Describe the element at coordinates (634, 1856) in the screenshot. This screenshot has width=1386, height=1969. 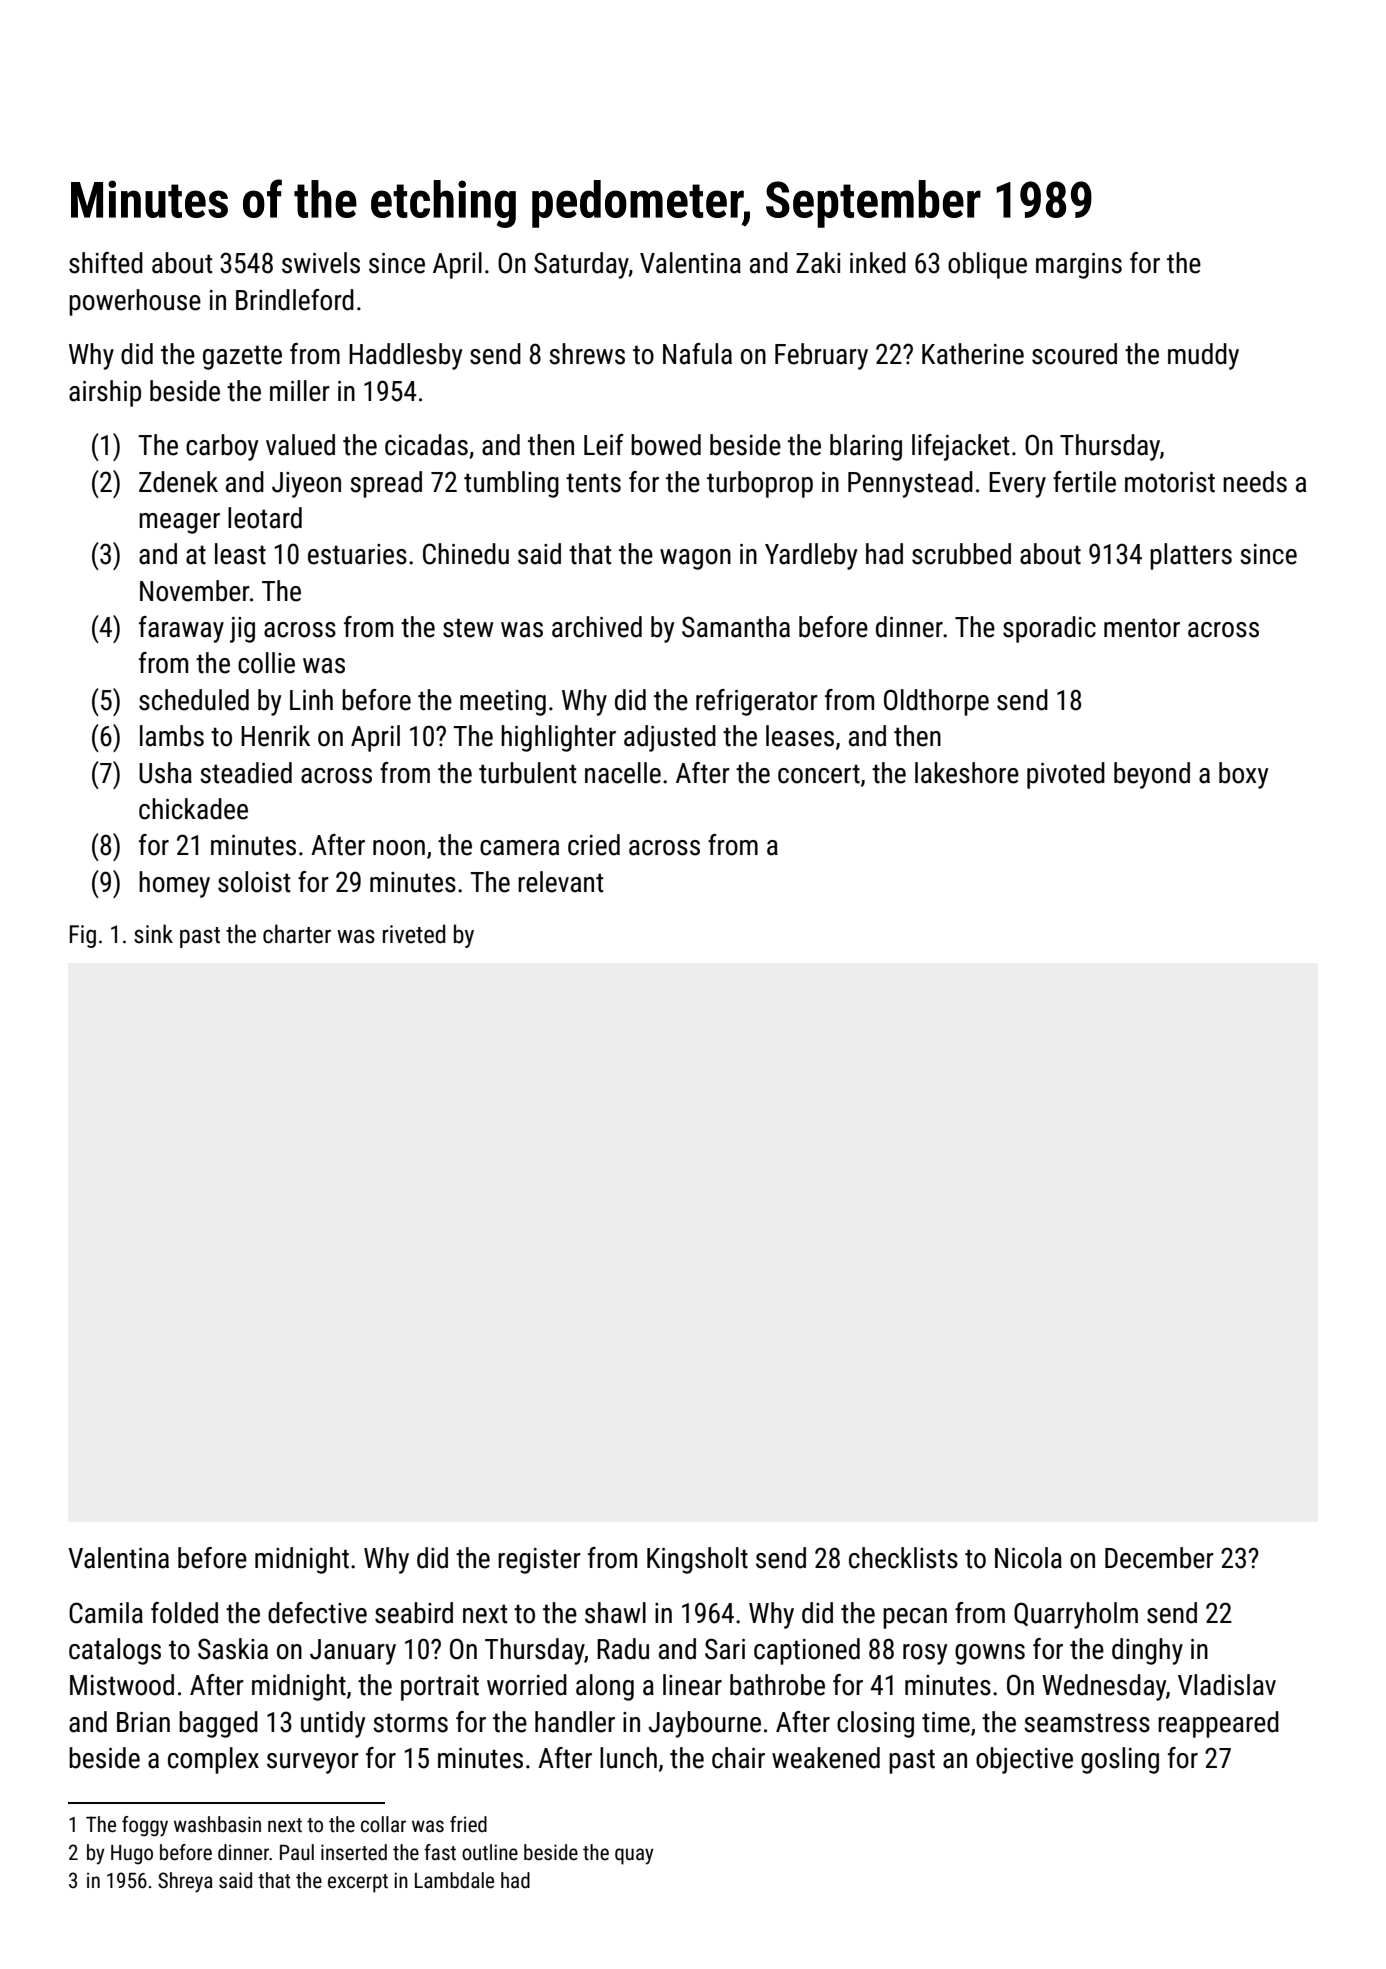
I see `quay` at that location.
